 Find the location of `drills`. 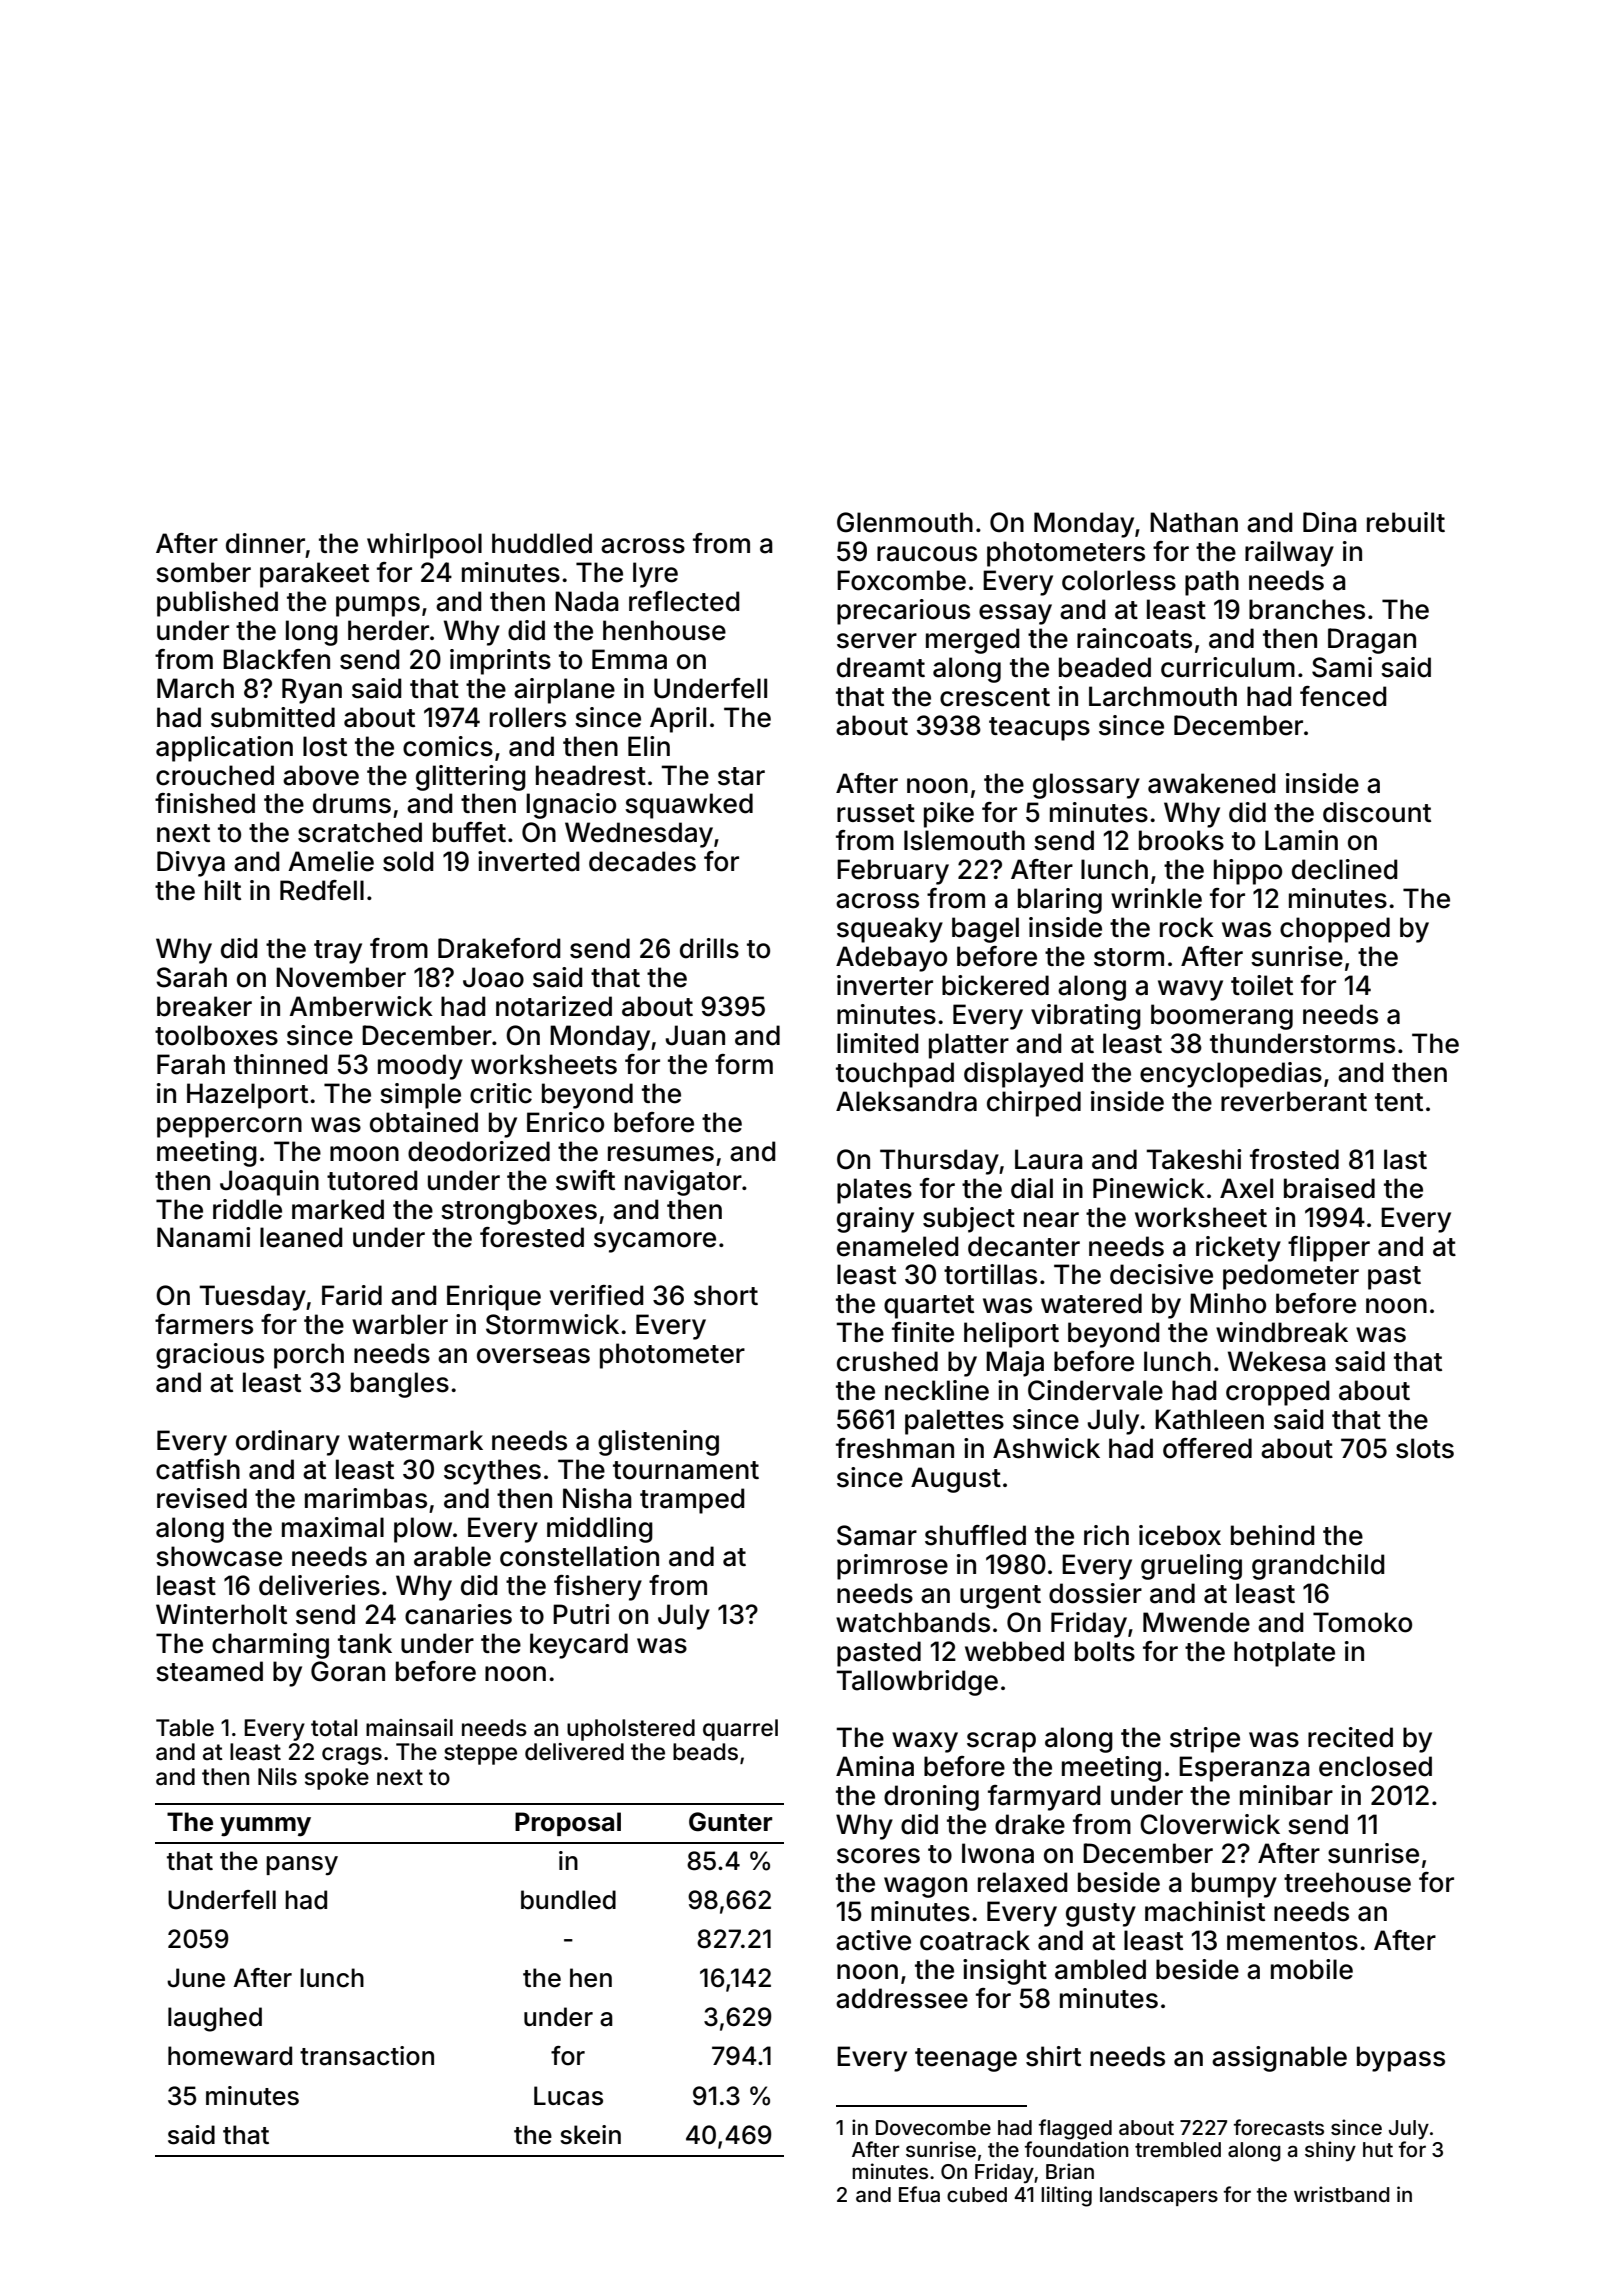

drills is located at coordinates (709, 948).
